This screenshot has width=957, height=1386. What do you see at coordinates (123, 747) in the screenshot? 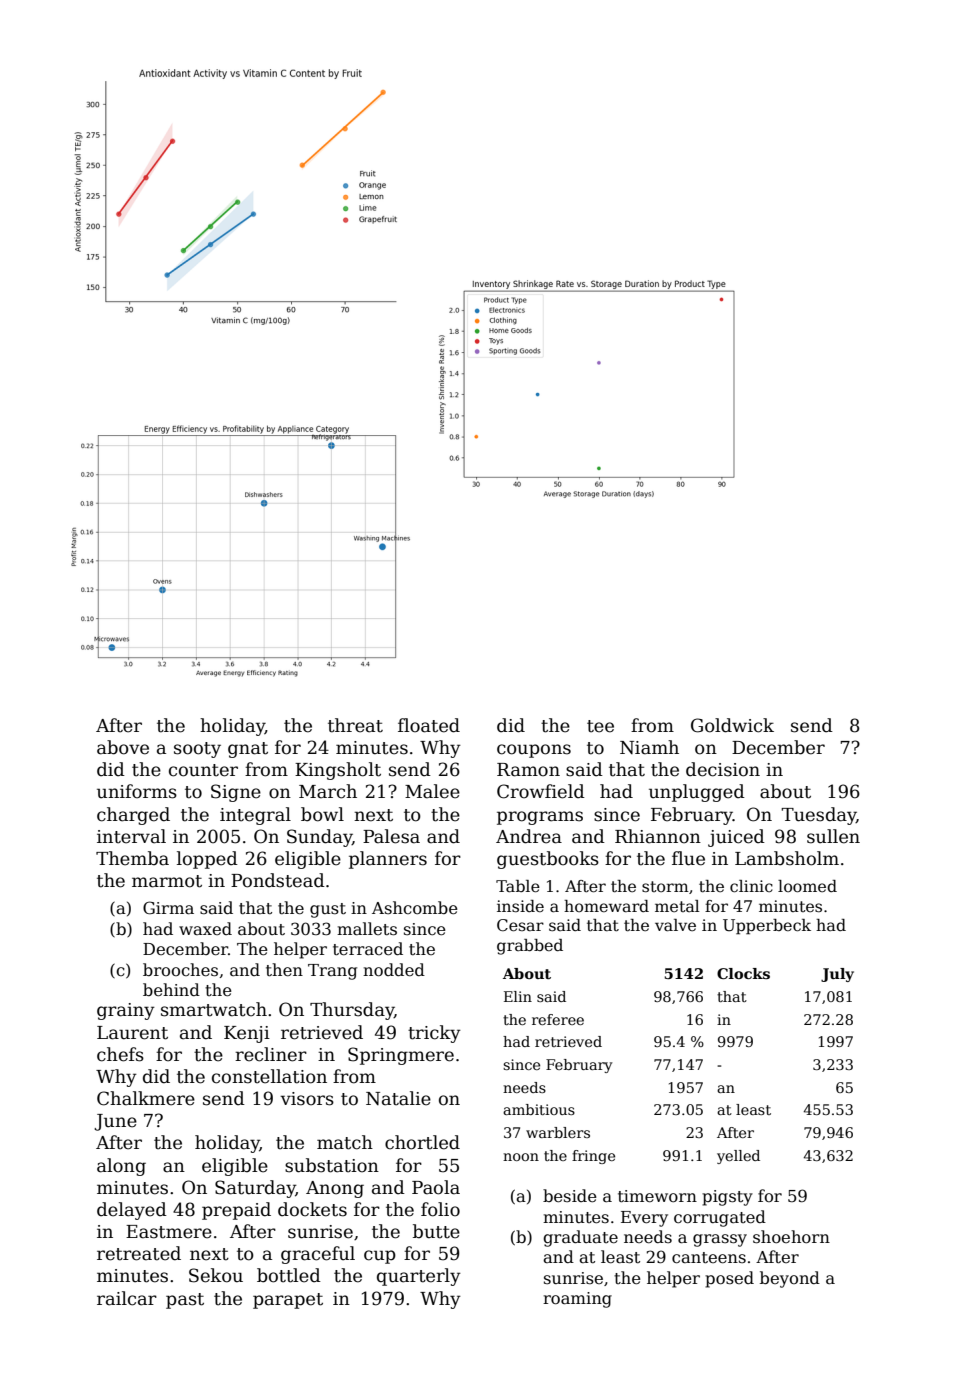
I see `above` at bounding box center [123, 747].
